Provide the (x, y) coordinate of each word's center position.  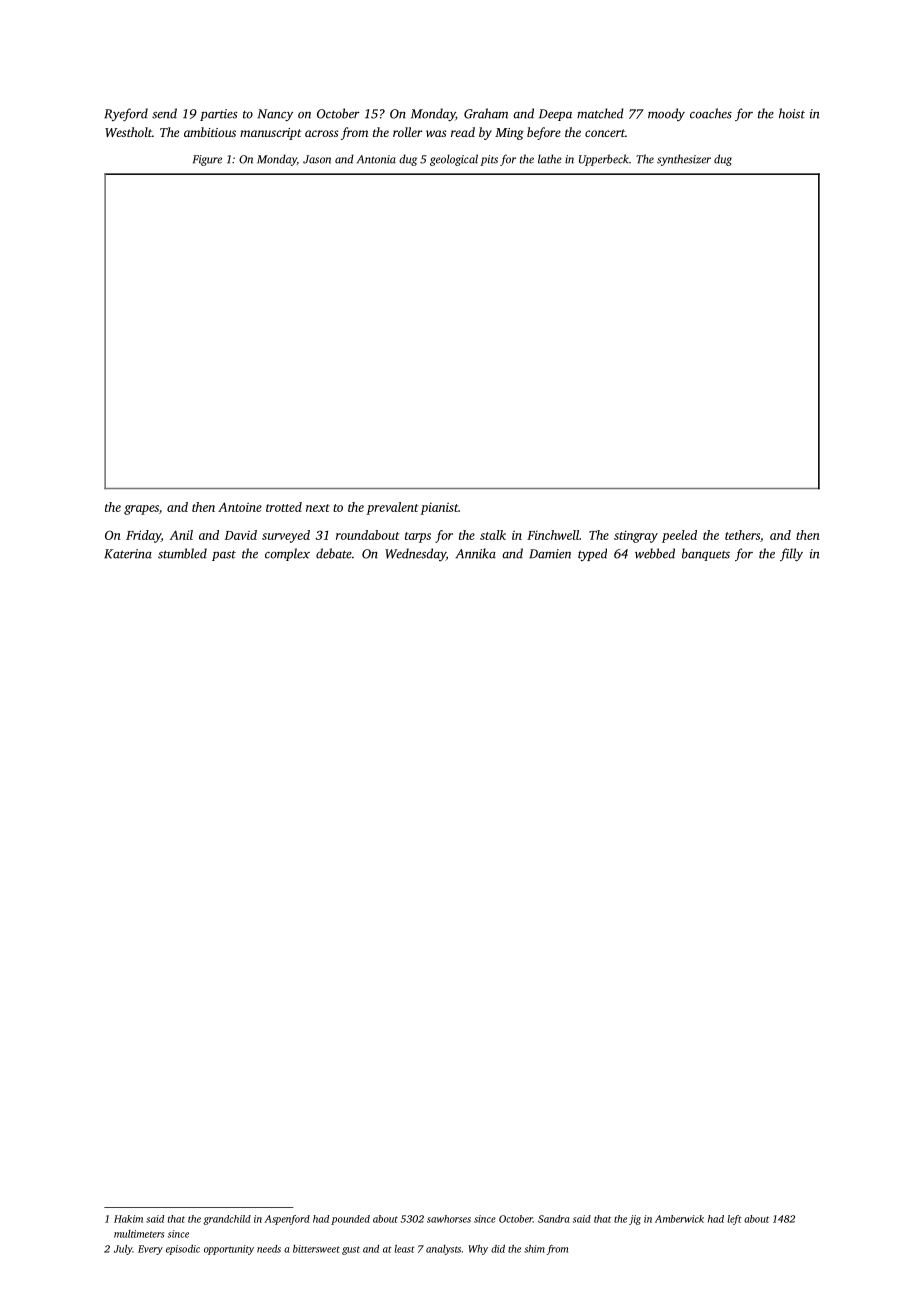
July (123, 1250)
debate (334, 553)
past (224, 556)
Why (478, 1250)
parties (219, 115)
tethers (742, 535)
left (734, 1220)
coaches (711, 113)
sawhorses (449, 1219)
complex (287, 554)
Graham (486, 113)
